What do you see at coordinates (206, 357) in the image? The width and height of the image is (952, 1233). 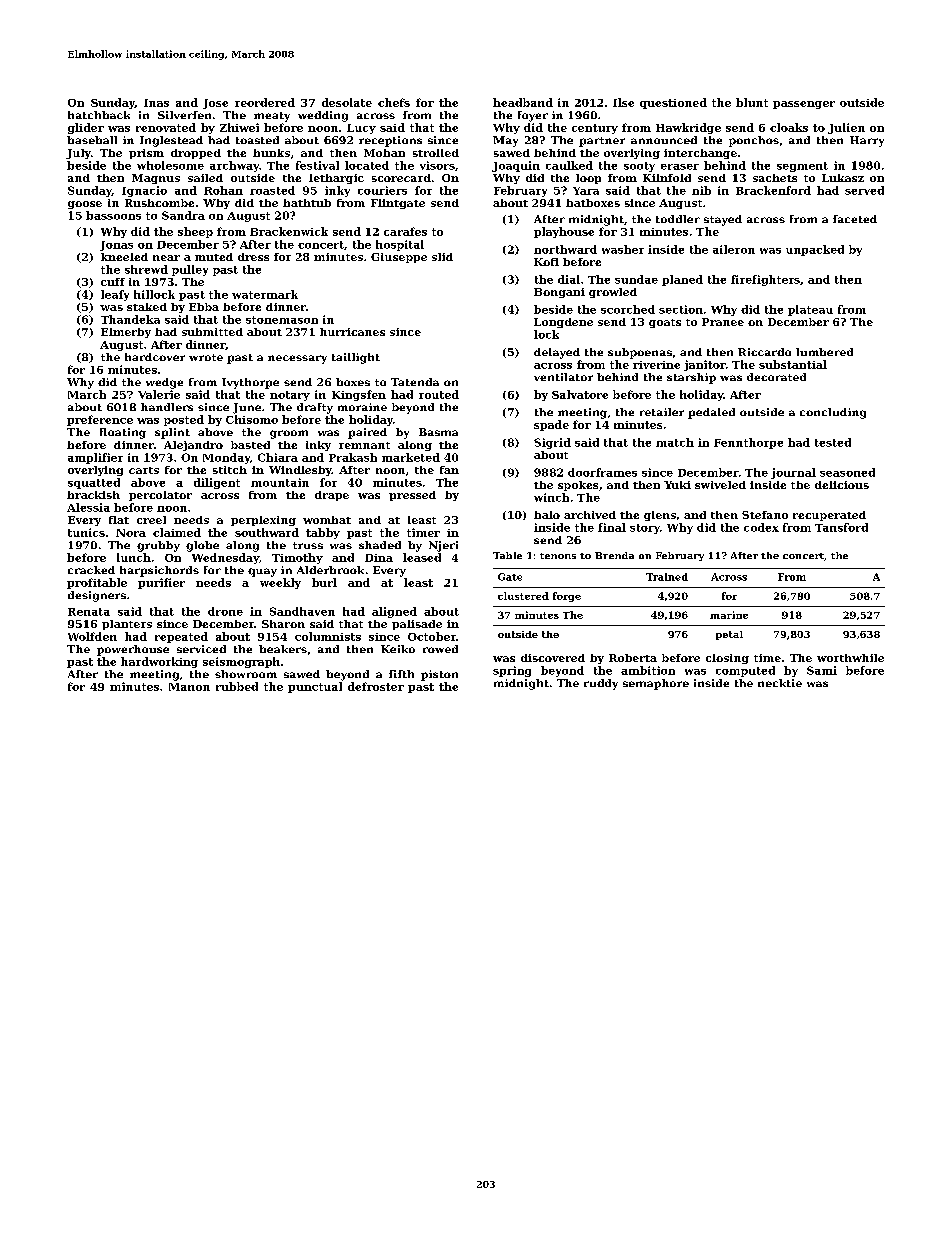 I see `wrote` at bounding box center [206, 357].
